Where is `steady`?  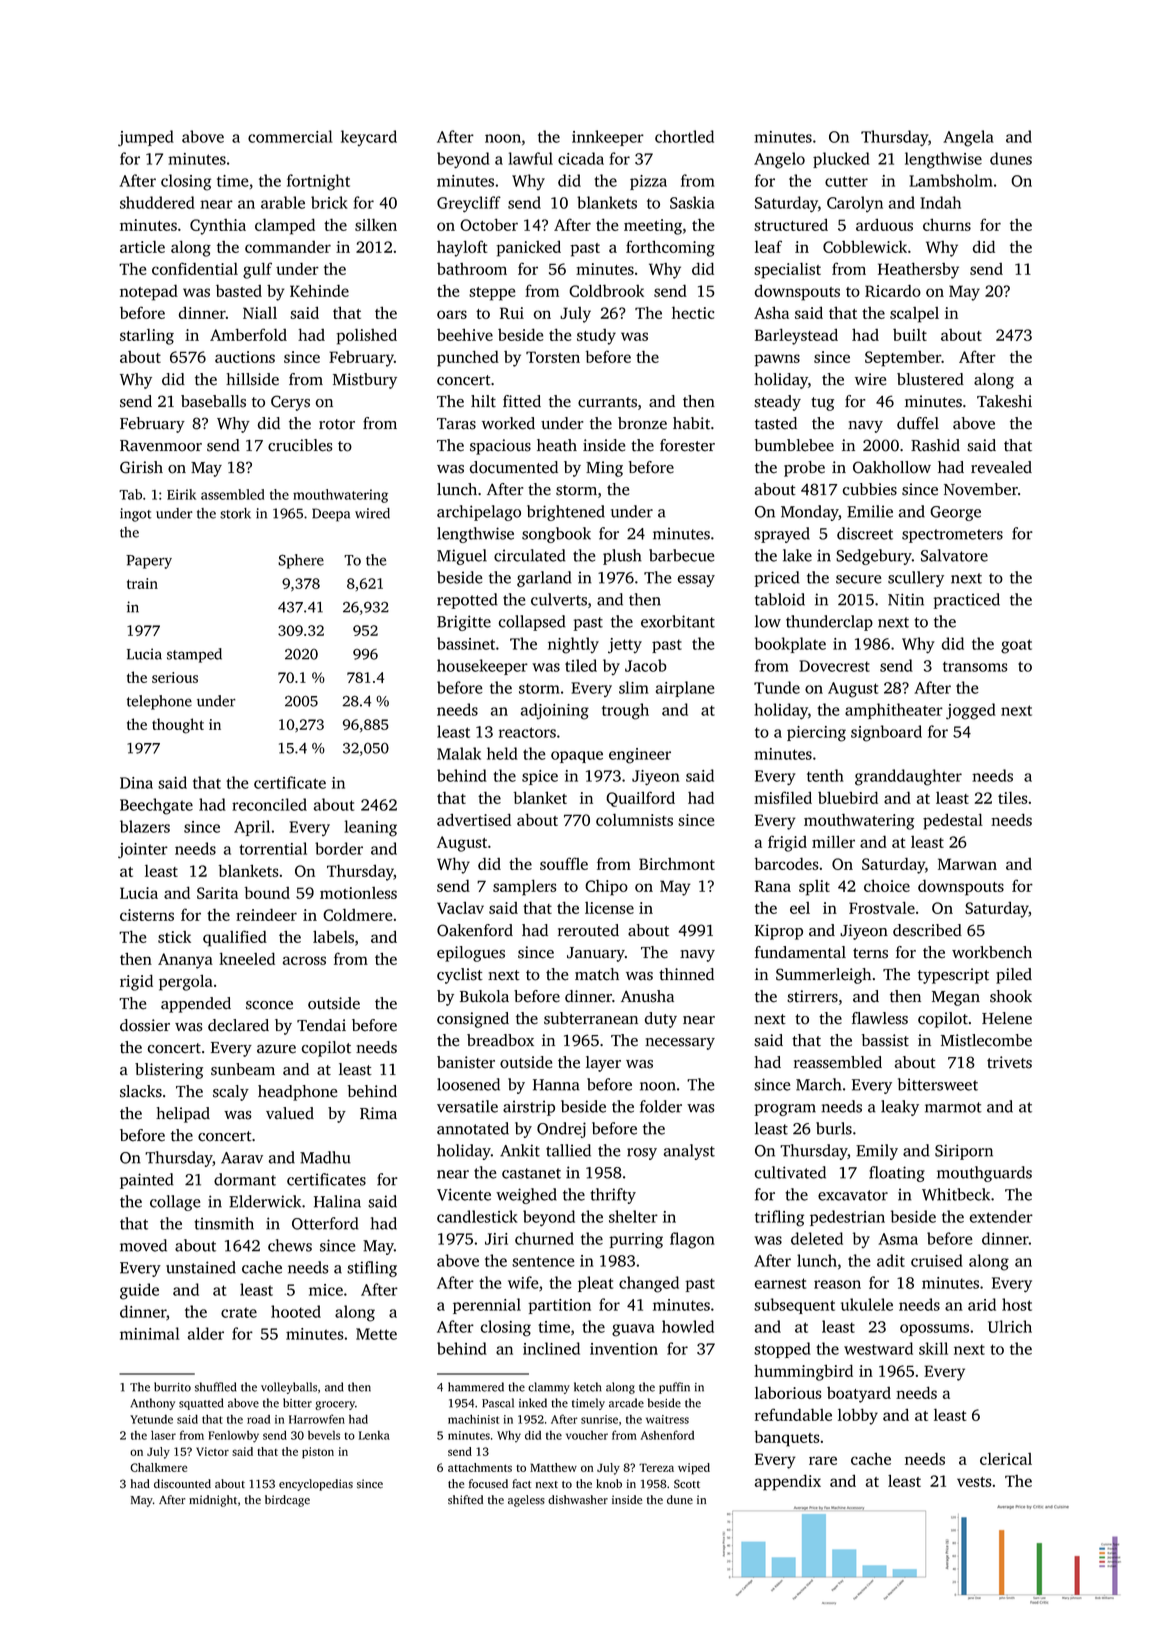 steady is located at coordinates (777, 403).
